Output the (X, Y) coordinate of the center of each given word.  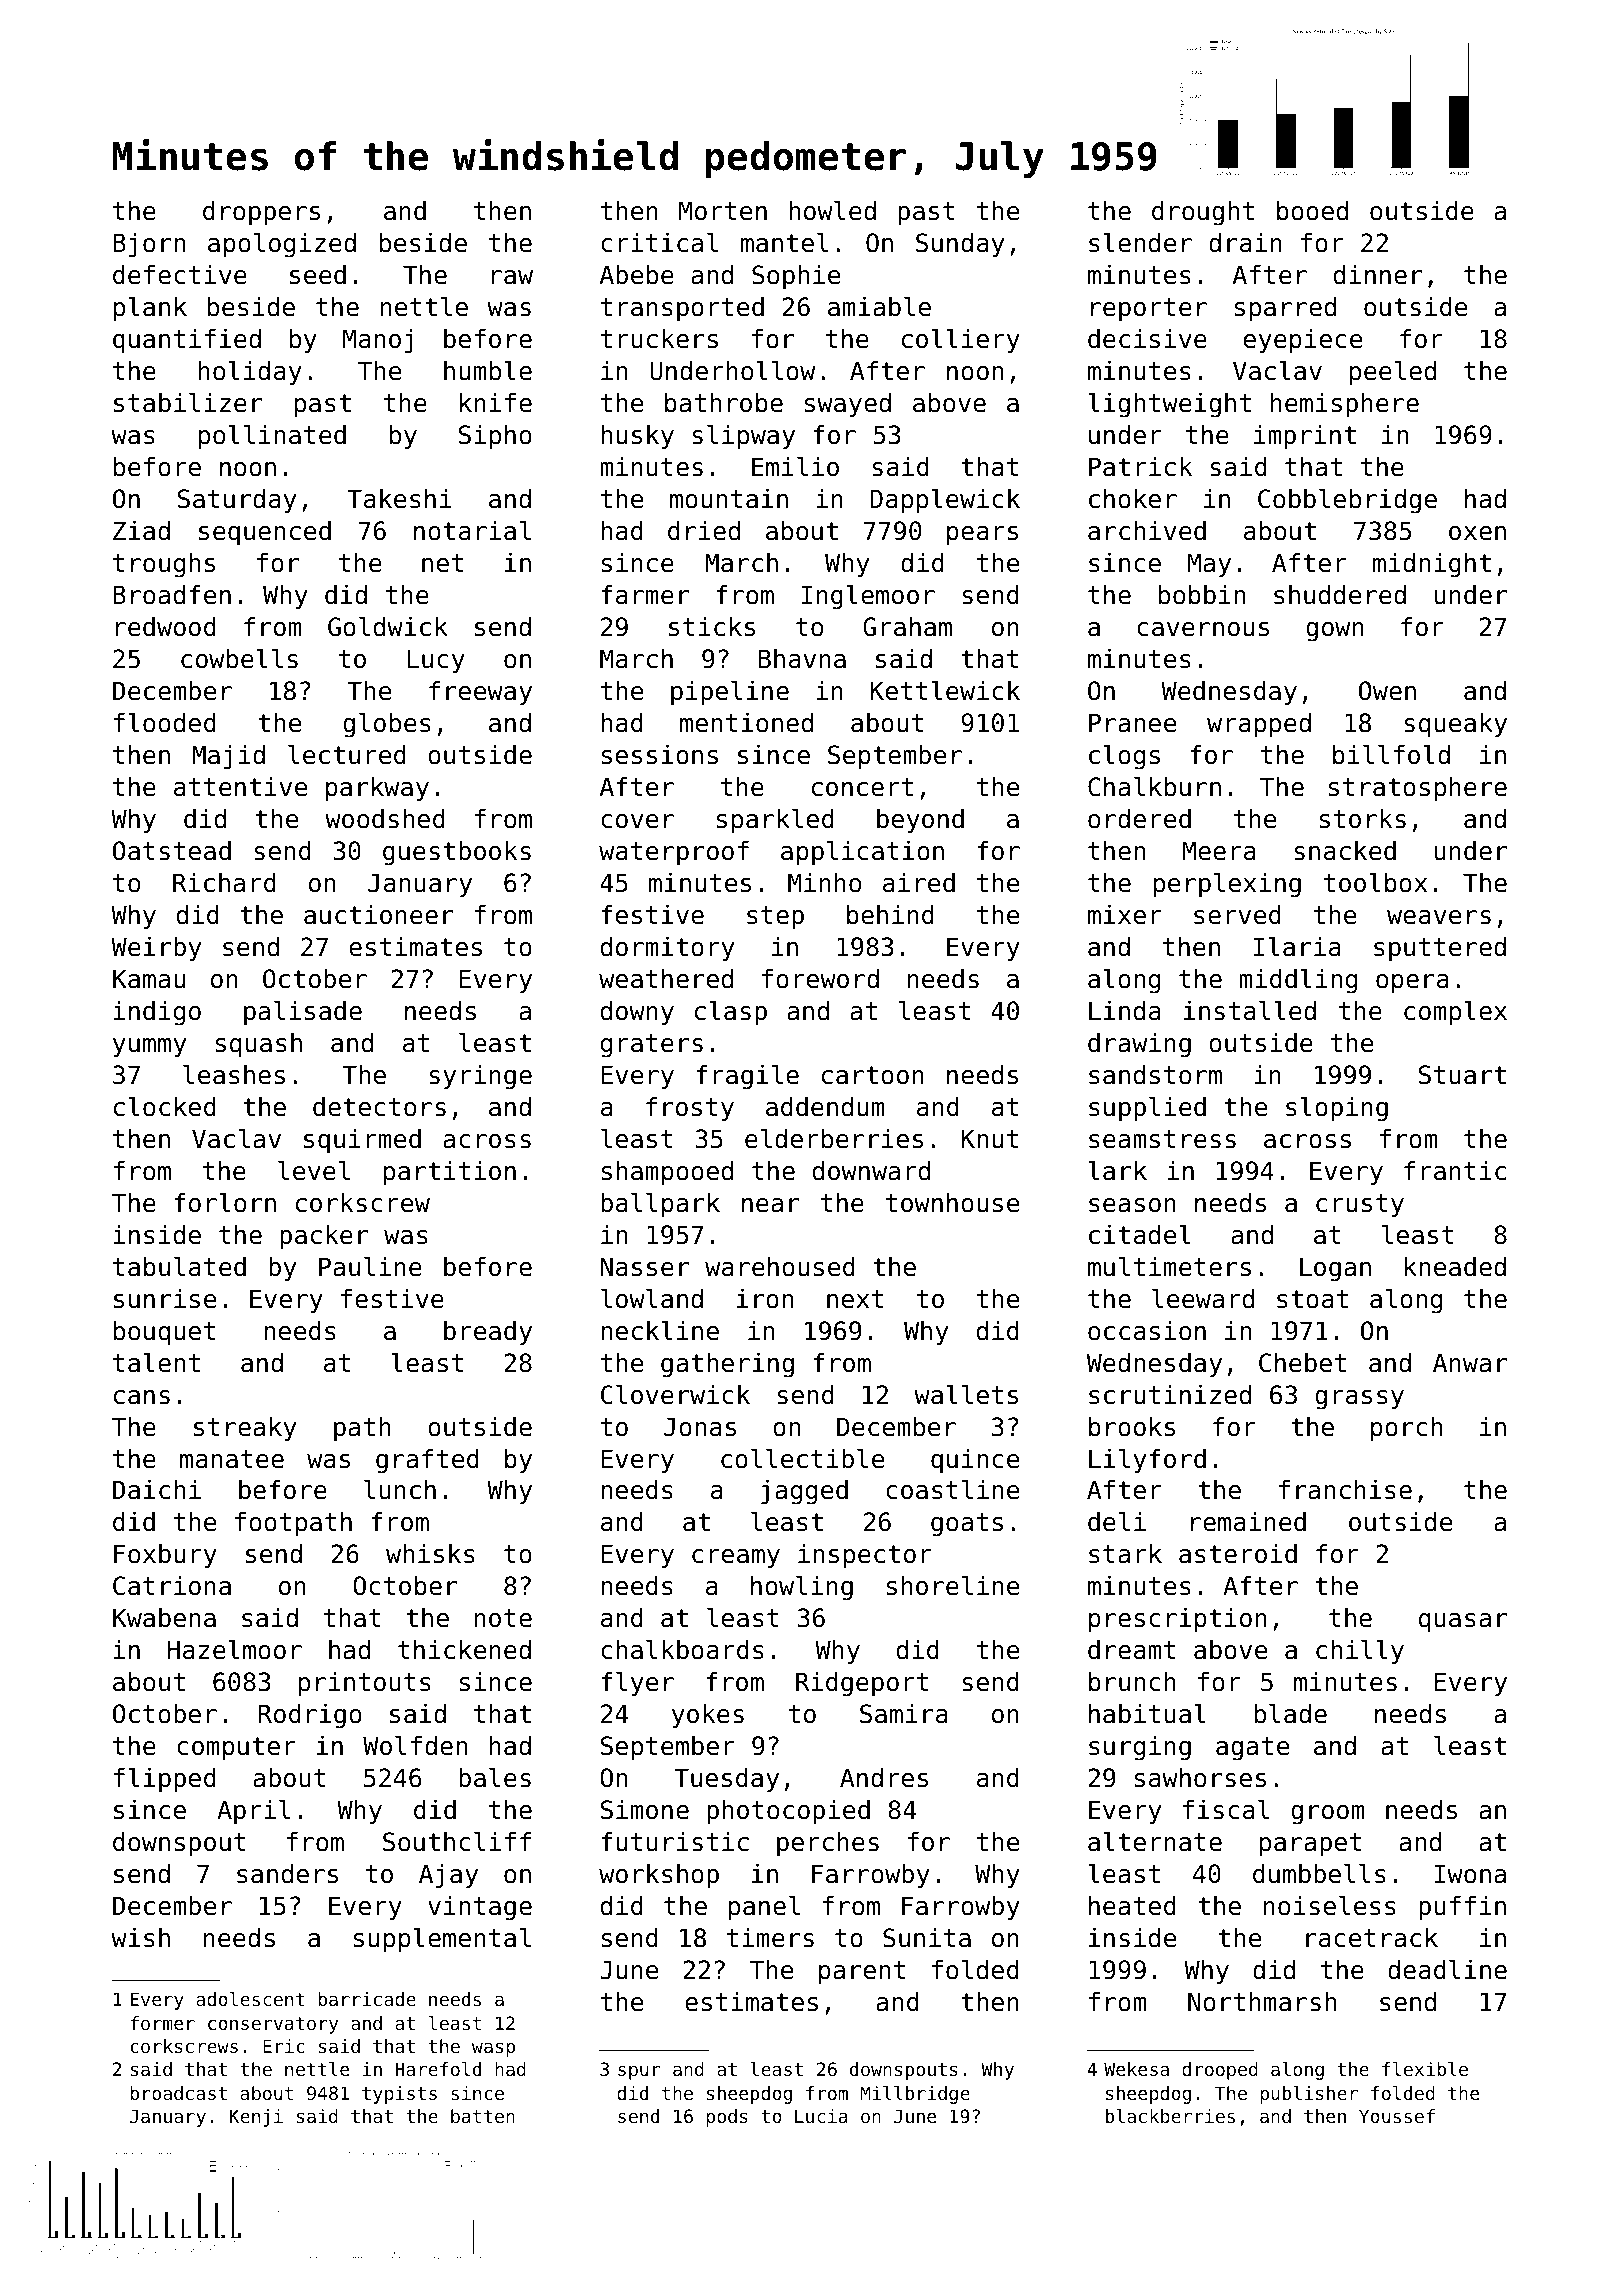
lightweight (1169, 405)
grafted (427, 1461)
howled (832, 210)
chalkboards (682, 1649)
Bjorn (149, 245)
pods (727, 2118)
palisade (303, 1012)
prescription (1178, 1620)
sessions (660, 755)
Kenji (256, 2118)
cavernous (1203, 629)
